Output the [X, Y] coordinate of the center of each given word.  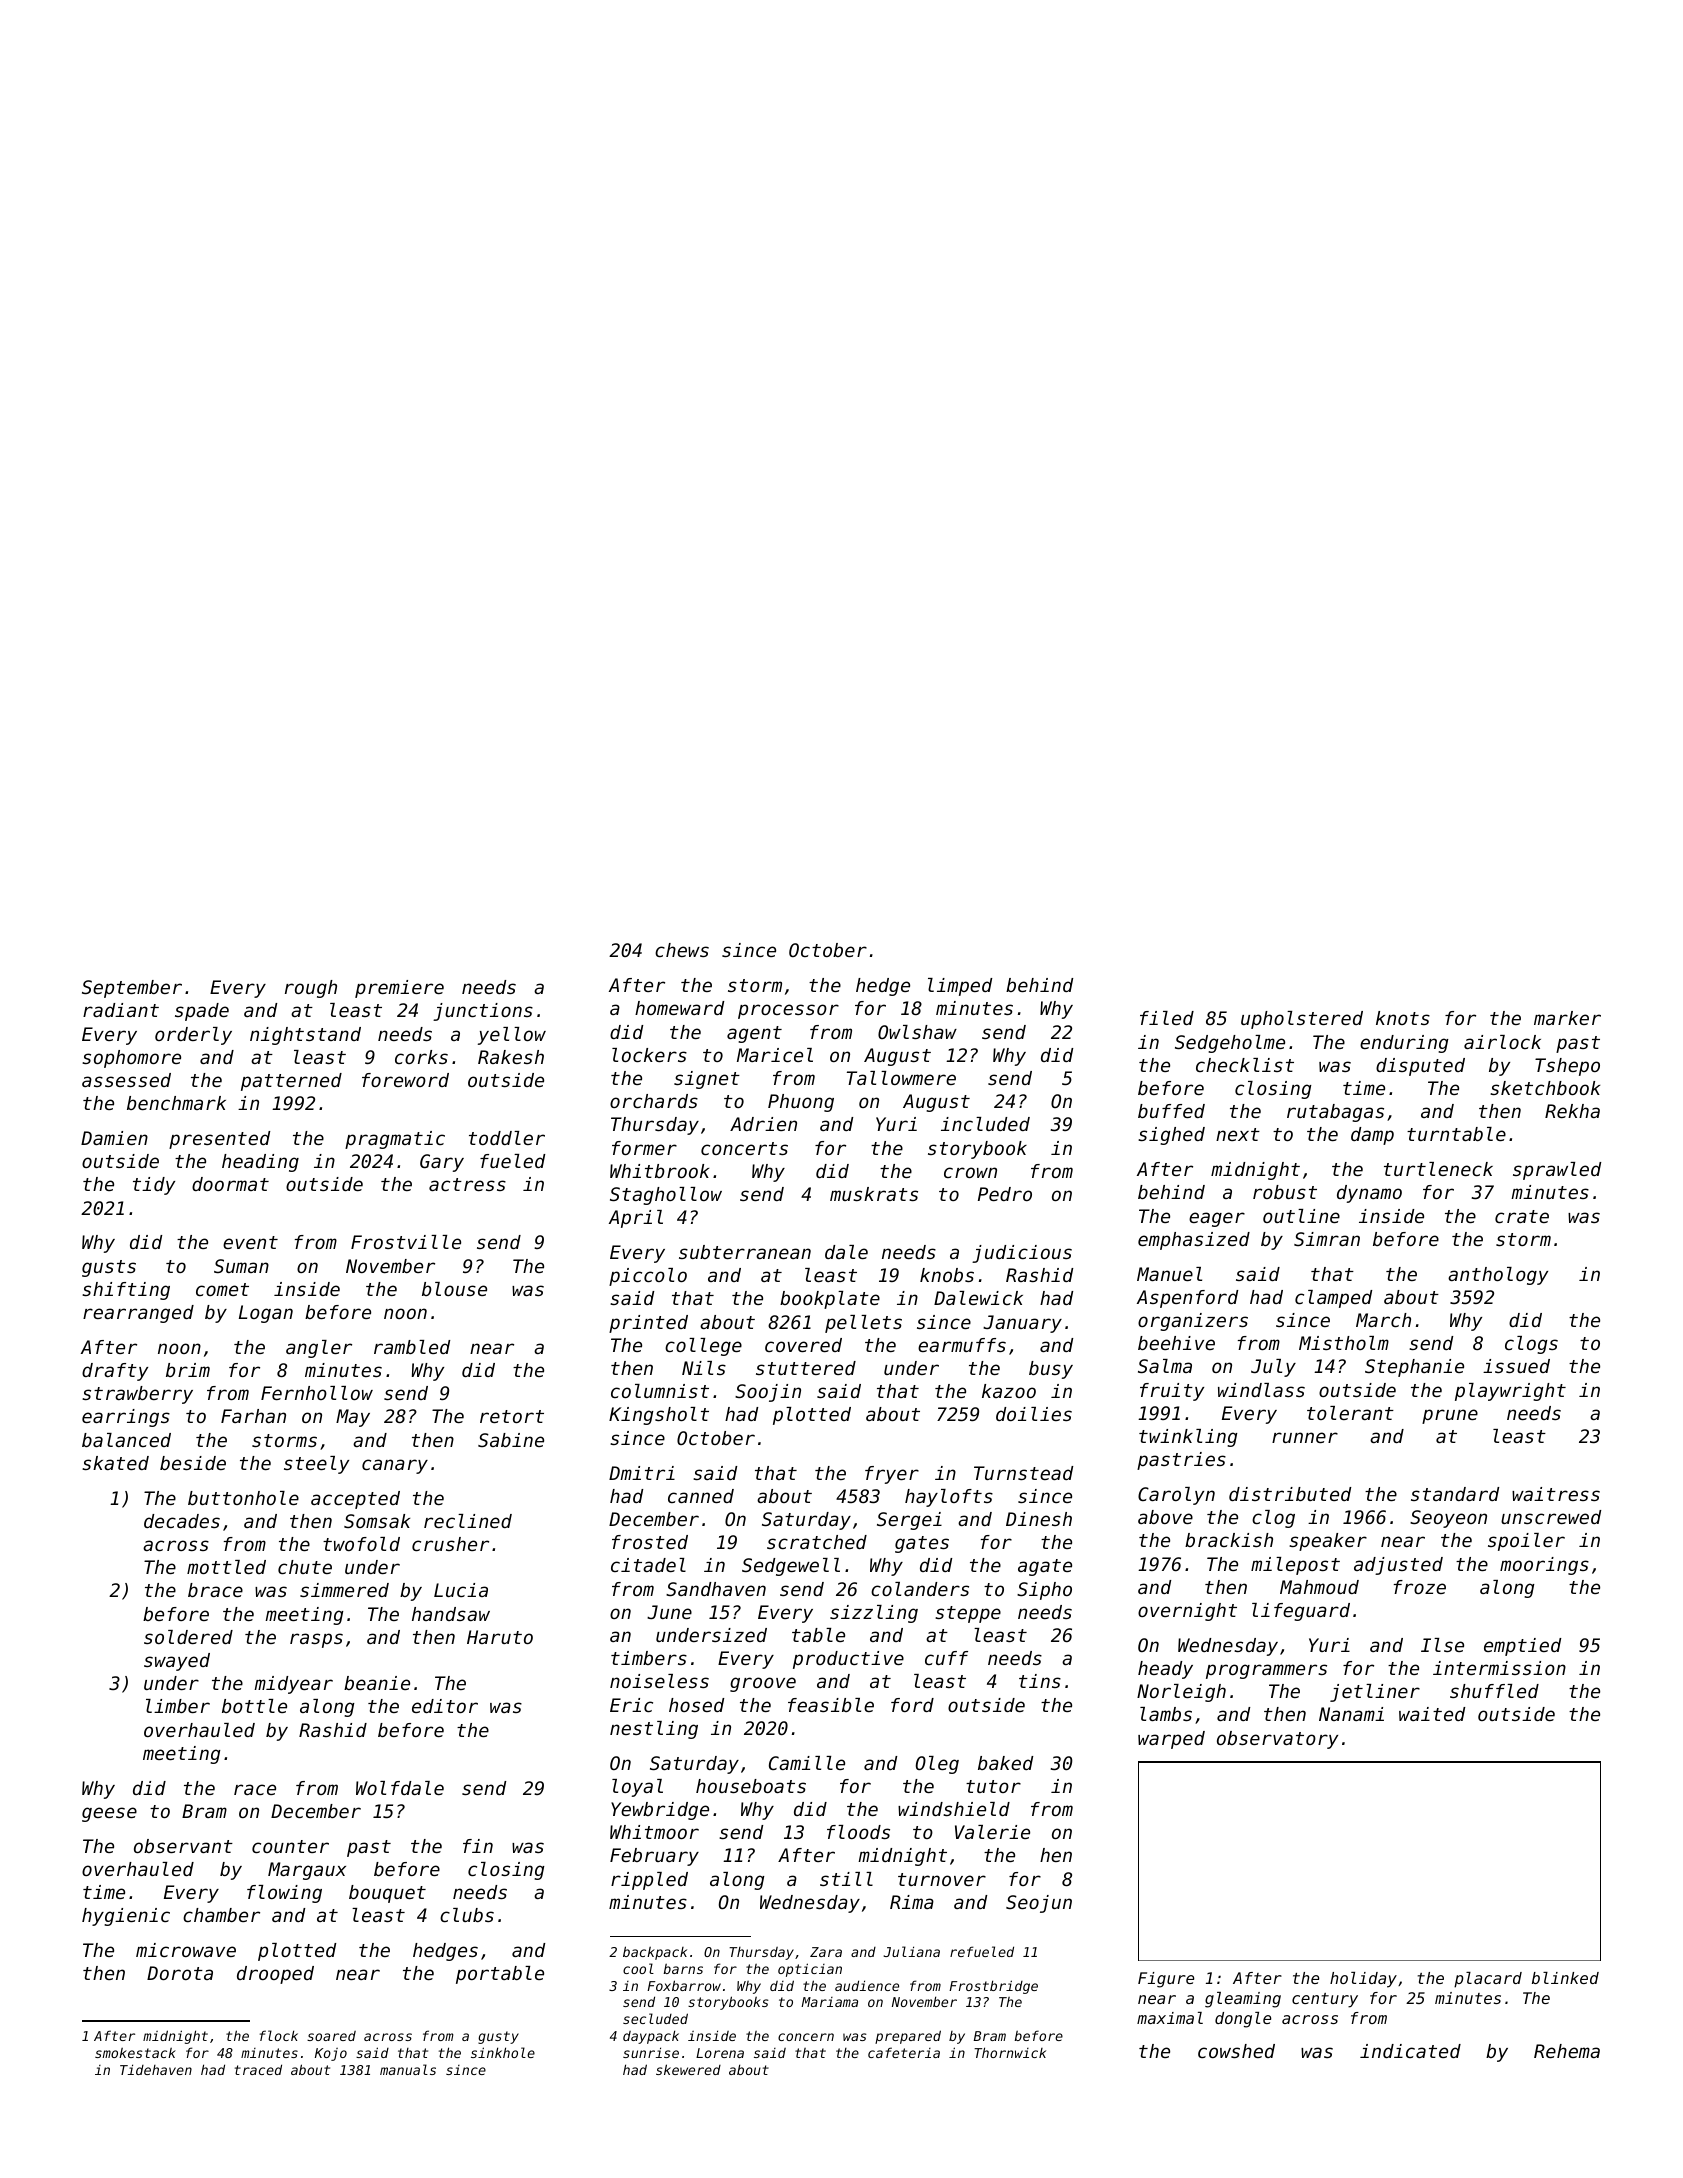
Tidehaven [156, 2069]
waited [1432, 1714]
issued [1516, 1366]
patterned [291, 1082]
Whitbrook [659, 1171]
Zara [826, 1952]
